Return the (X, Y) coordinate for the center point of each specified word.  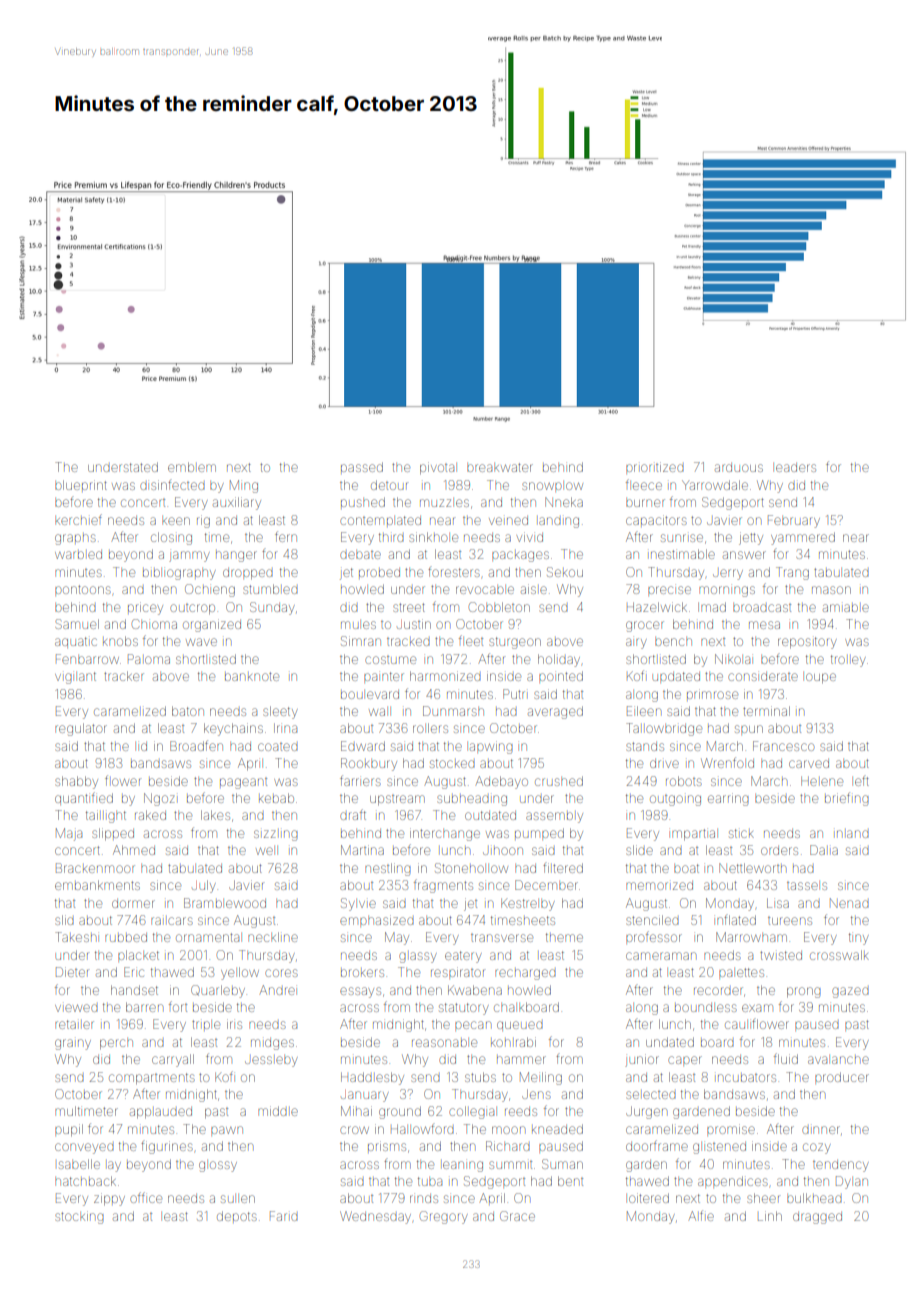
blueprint (81, 485)
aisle (534, 589)
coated (278, 747)
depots (237, 1216)
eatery (463, 957)
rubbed (126, 937)
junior (642, 1060)
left (862, 781)
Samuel (77, 624)
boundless (706, 1007)
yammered (803, 538)
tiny (858, 939)
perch (116, 1044)
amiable (846, 608)
